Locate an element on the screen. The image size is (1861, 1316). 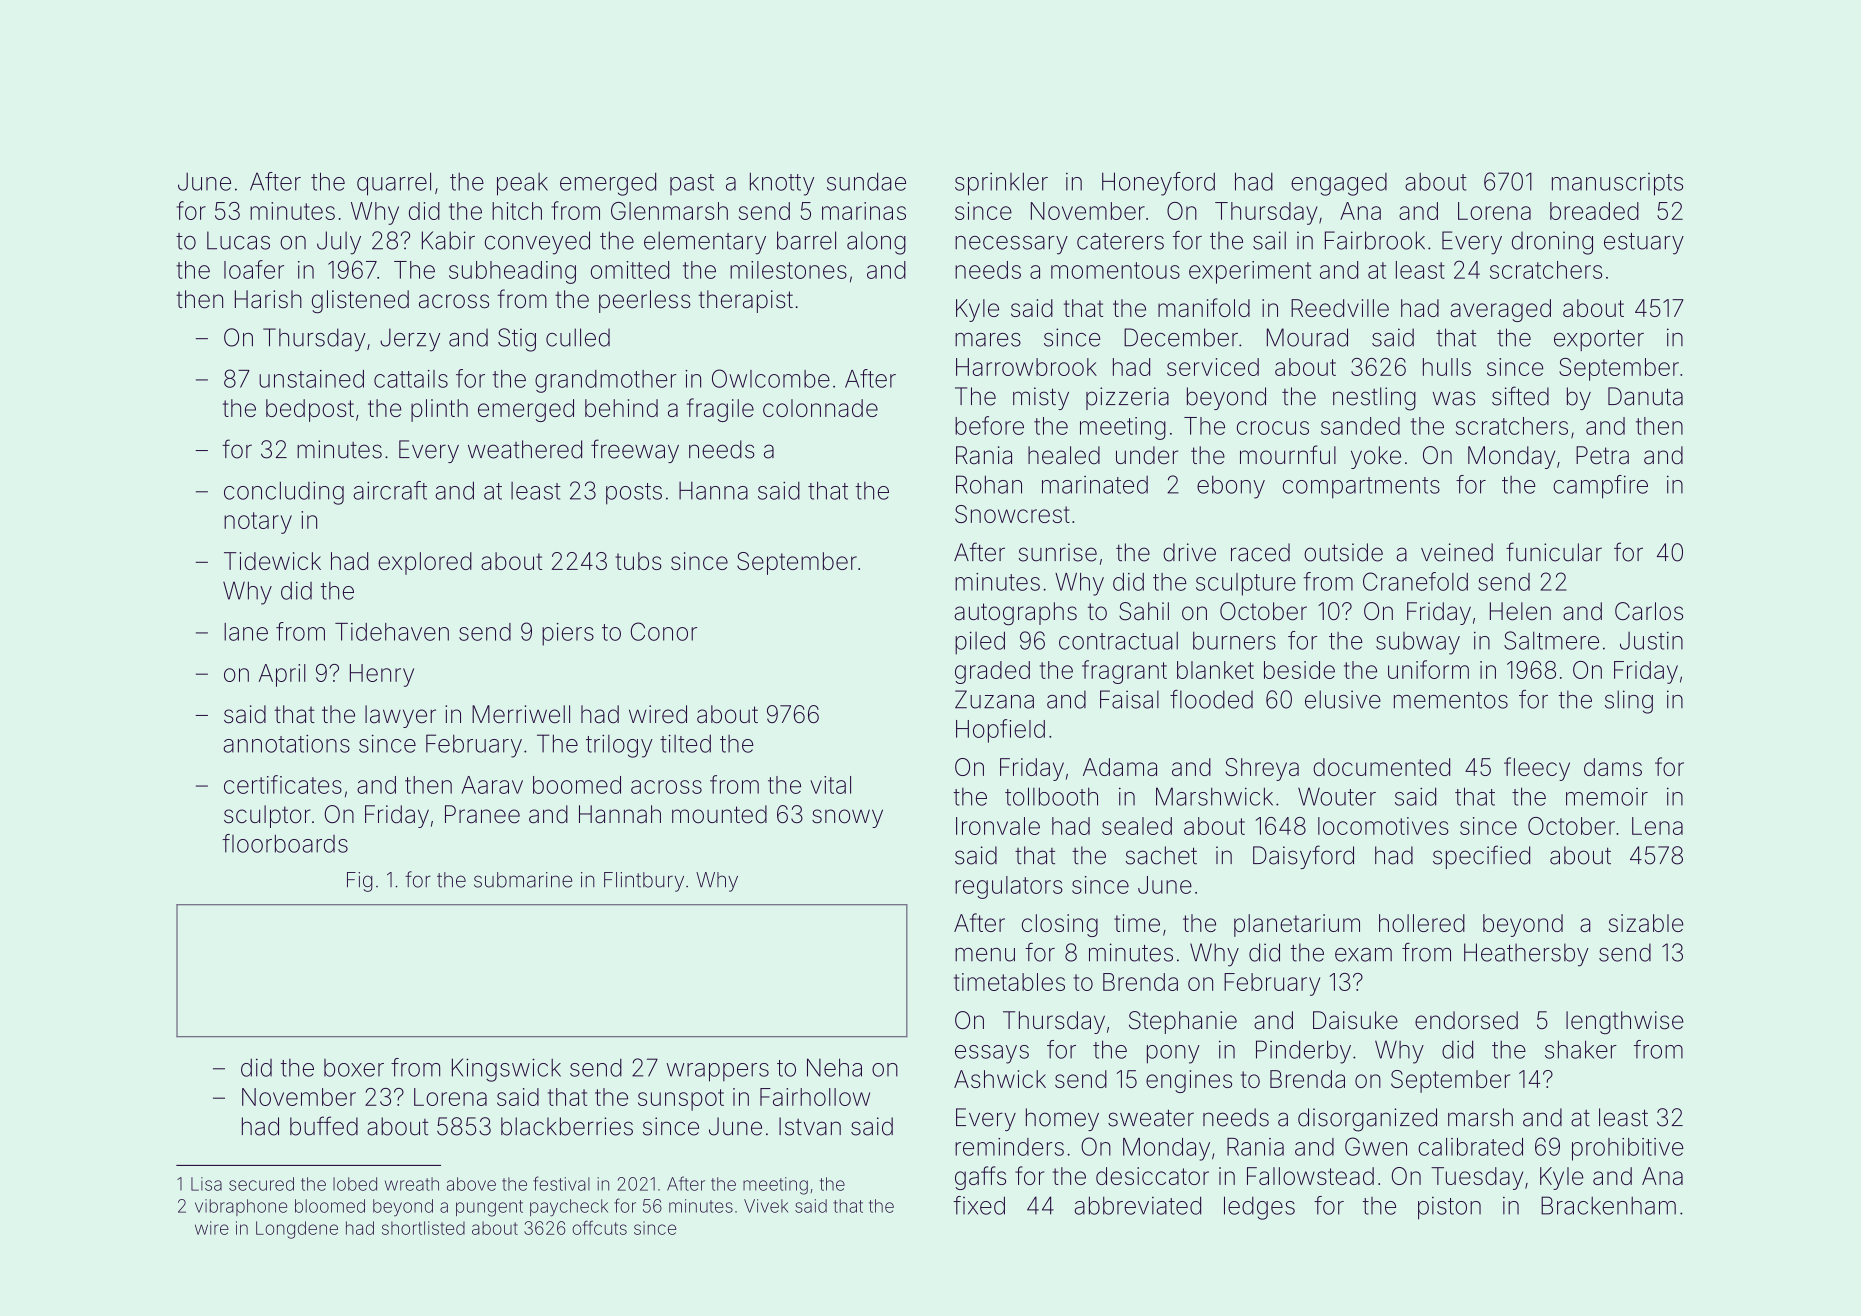
certificates is located at coordinates (283, 784).
